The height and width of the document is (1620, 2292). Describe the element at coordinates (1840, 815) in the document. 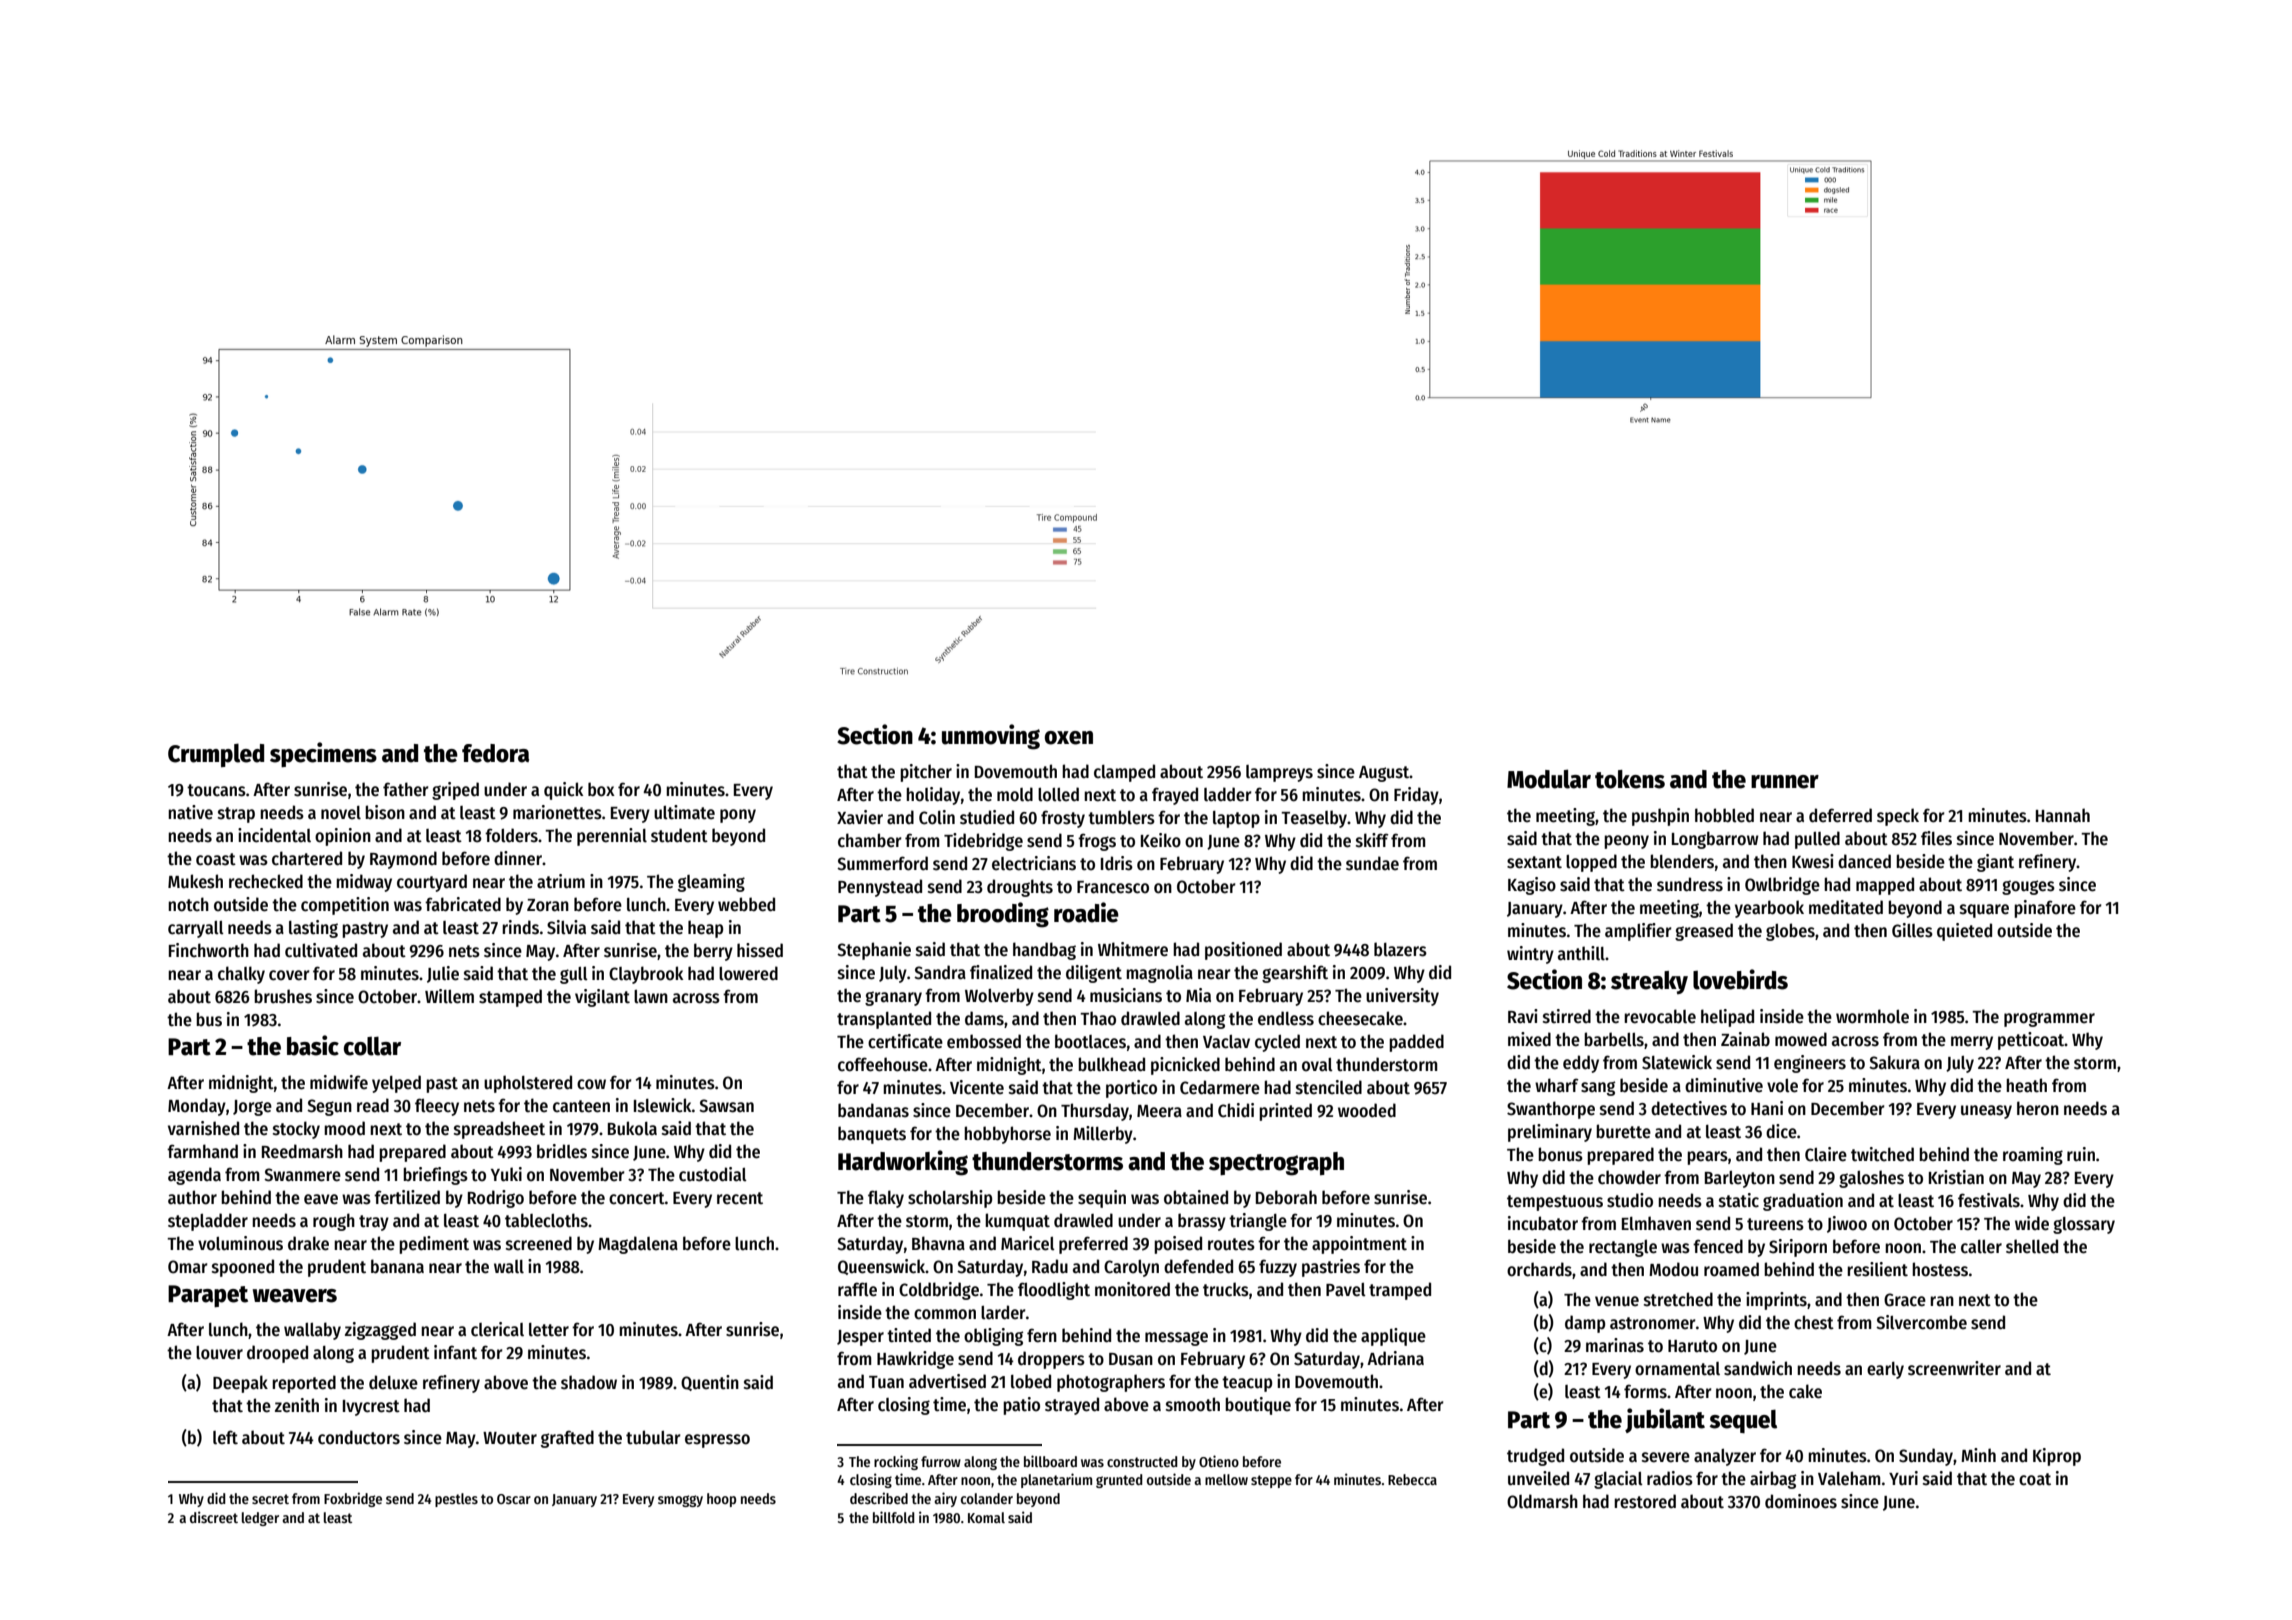

I see `deferred` at that location.
